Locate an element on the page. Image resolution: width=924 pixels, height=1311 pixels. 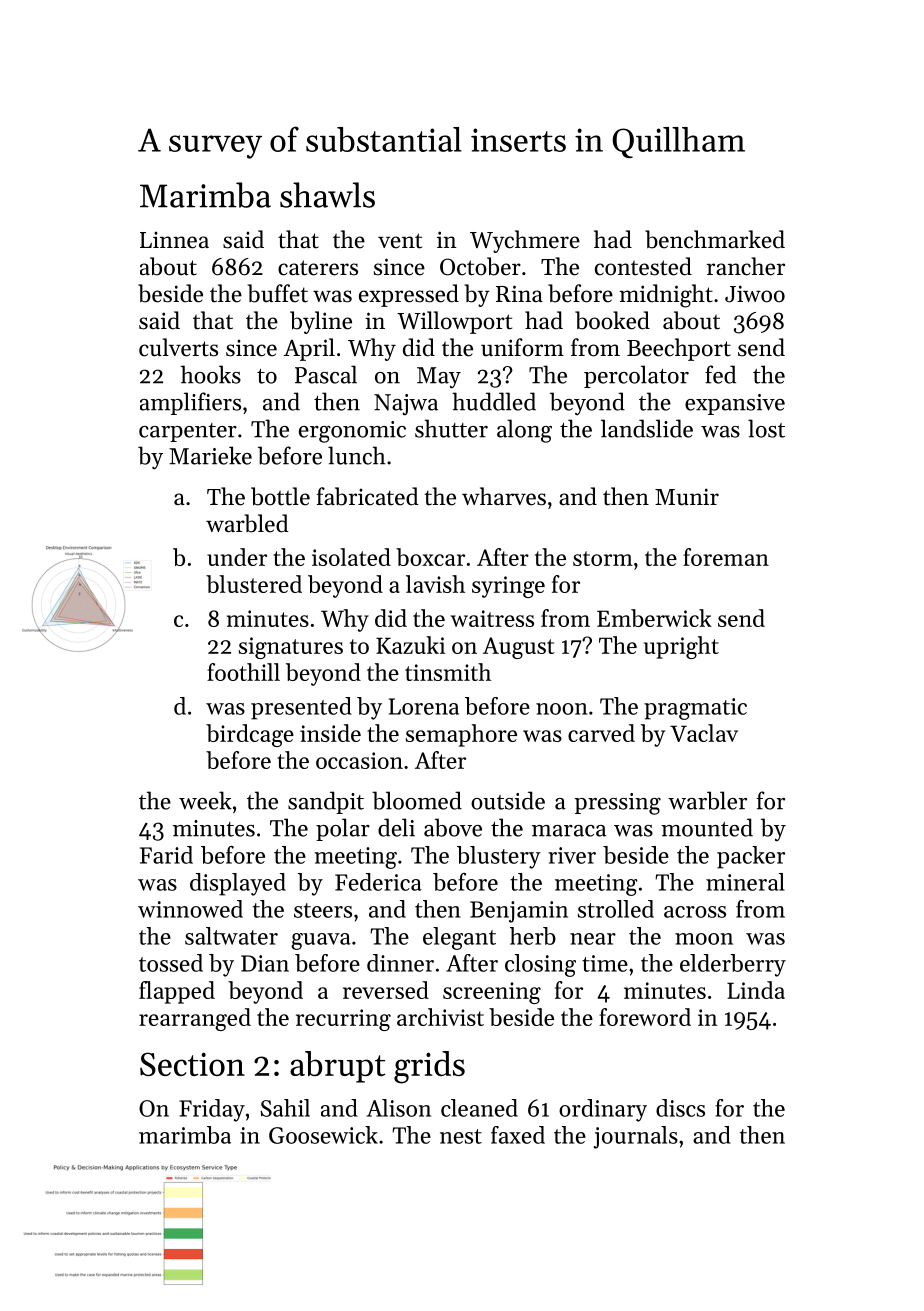
Munir is located at coordinates (687, 497).
